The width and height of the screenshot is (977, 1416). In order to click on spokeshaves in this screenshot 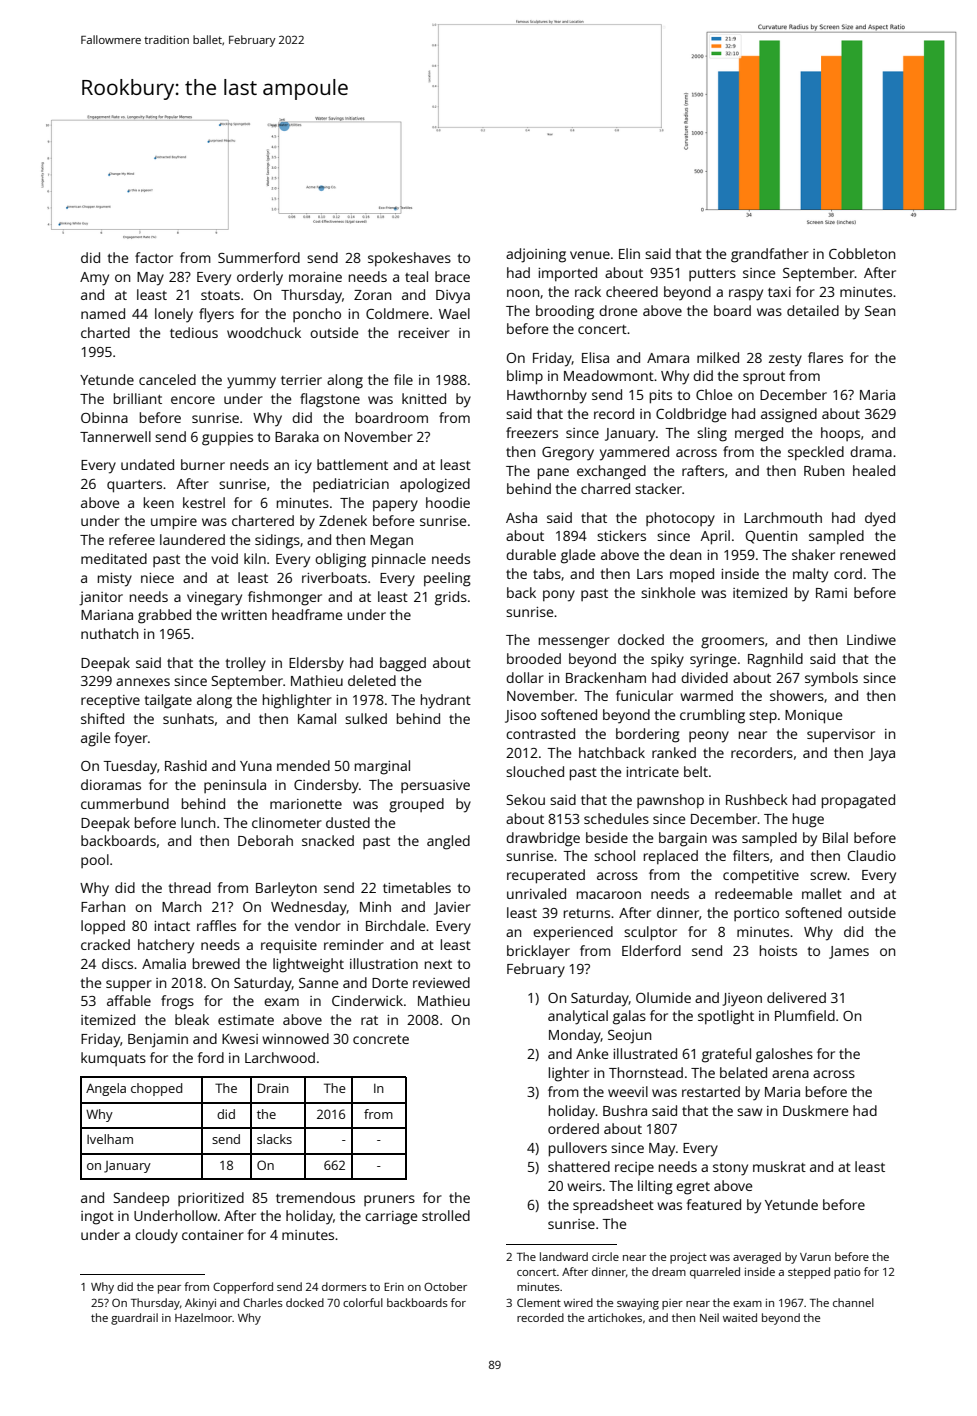, I will do `click(409, 259)`.
